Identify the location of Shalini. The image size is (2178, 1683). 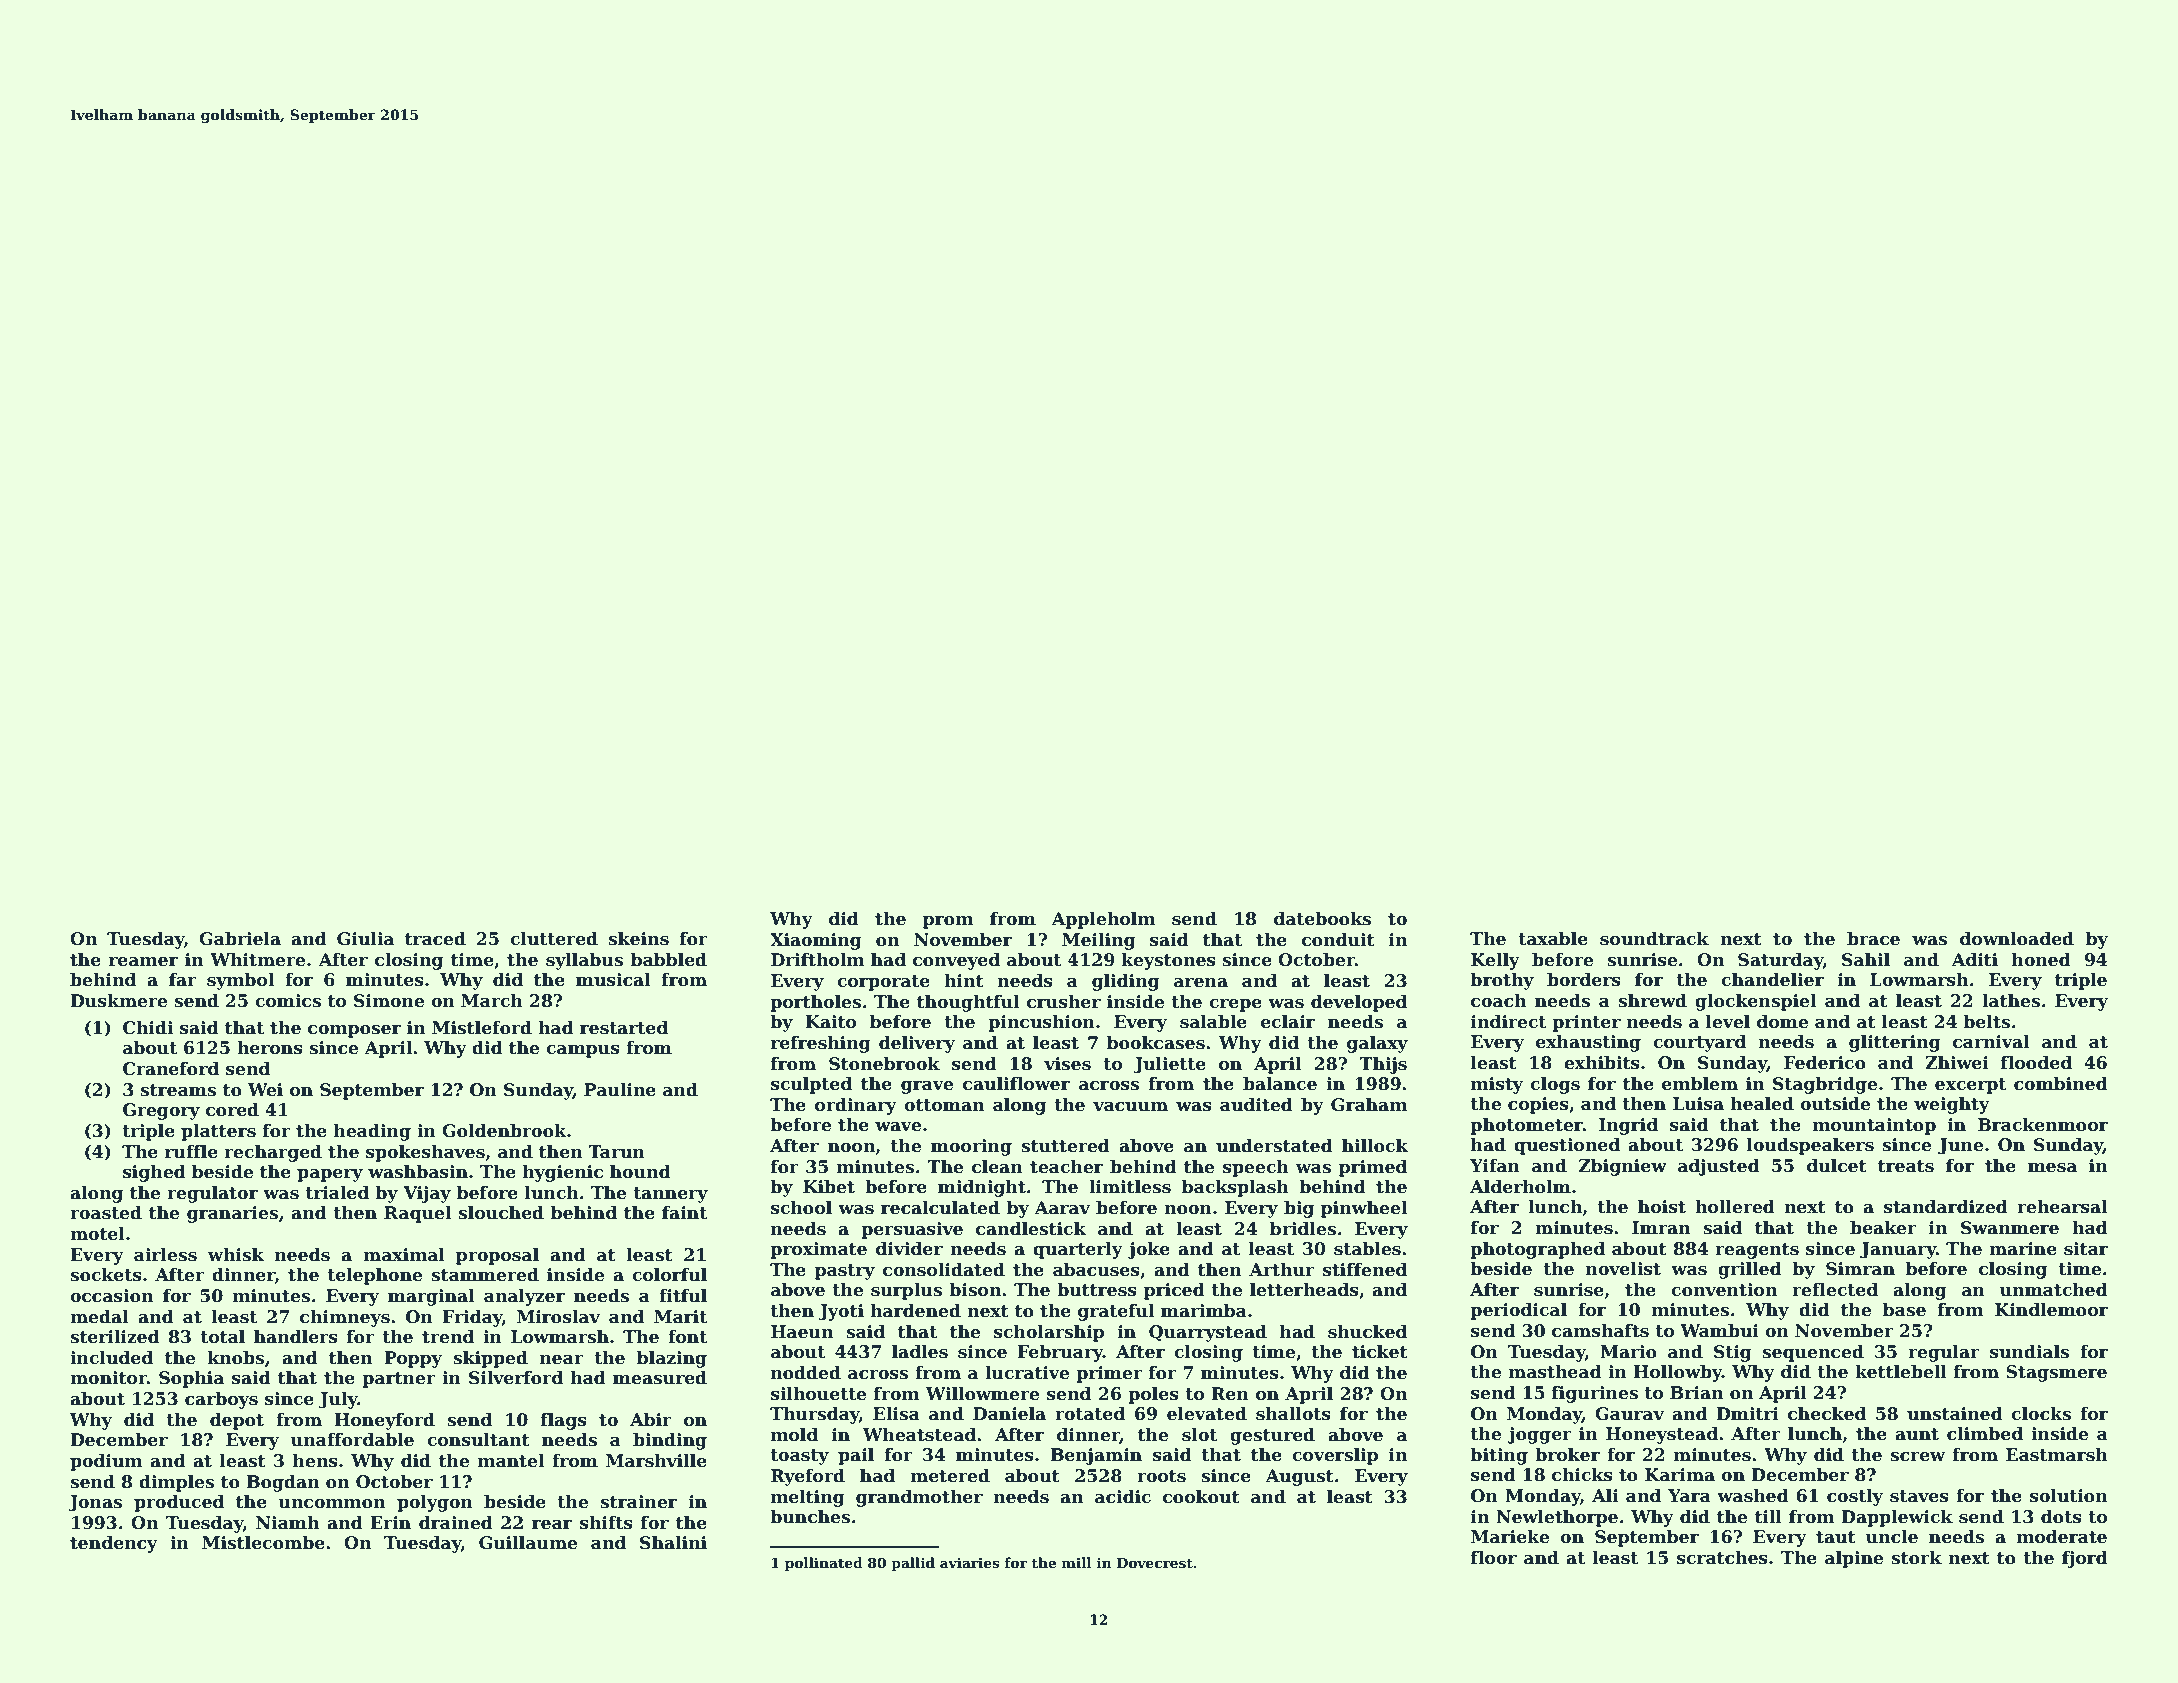
(673, 1543).
